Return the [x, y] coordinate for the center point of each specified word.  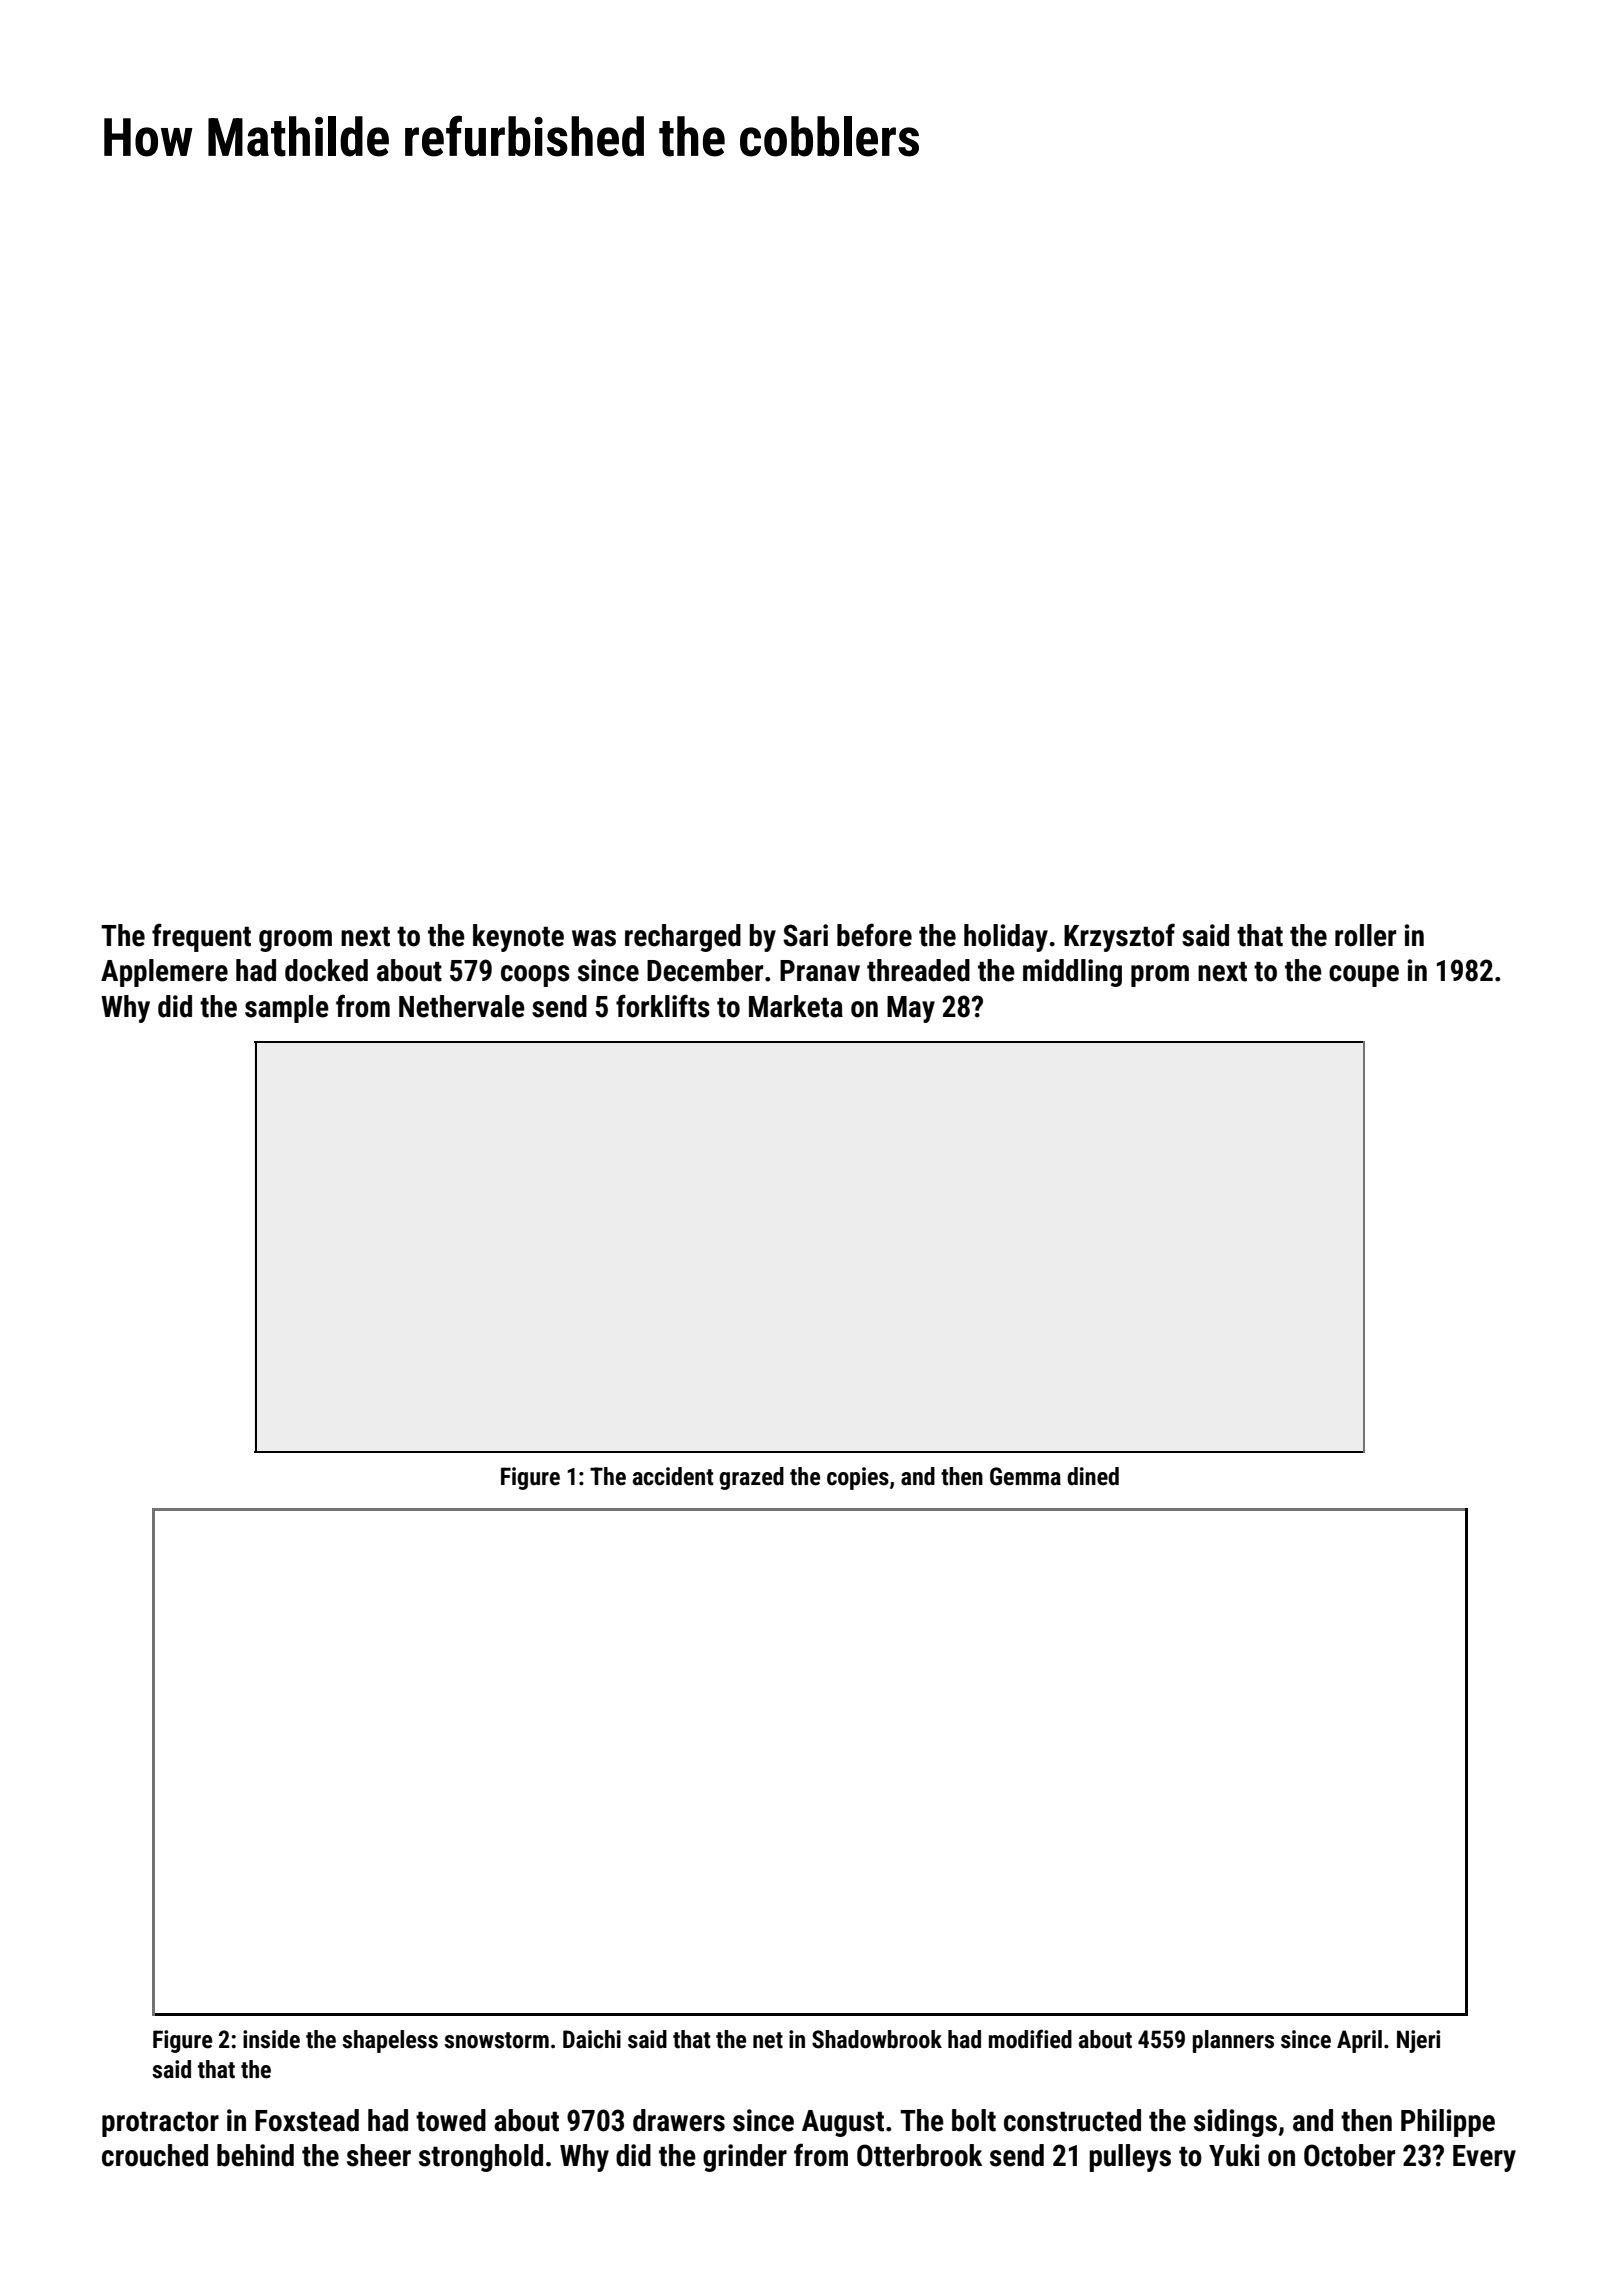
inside [271, 2039]
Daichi [592, 2039]
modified [1030, 2039]
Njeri [1418, 2041]
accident [673, 1476]
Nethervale [462, 1006]
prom [1160, 976]
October [1349, 2155]
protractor [160, 2124]
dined [1093, 1476]
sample [287, 1009]
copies [858, 1478]
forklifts [663, 1006]
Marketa [796, 1006]
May [911, 1009]
